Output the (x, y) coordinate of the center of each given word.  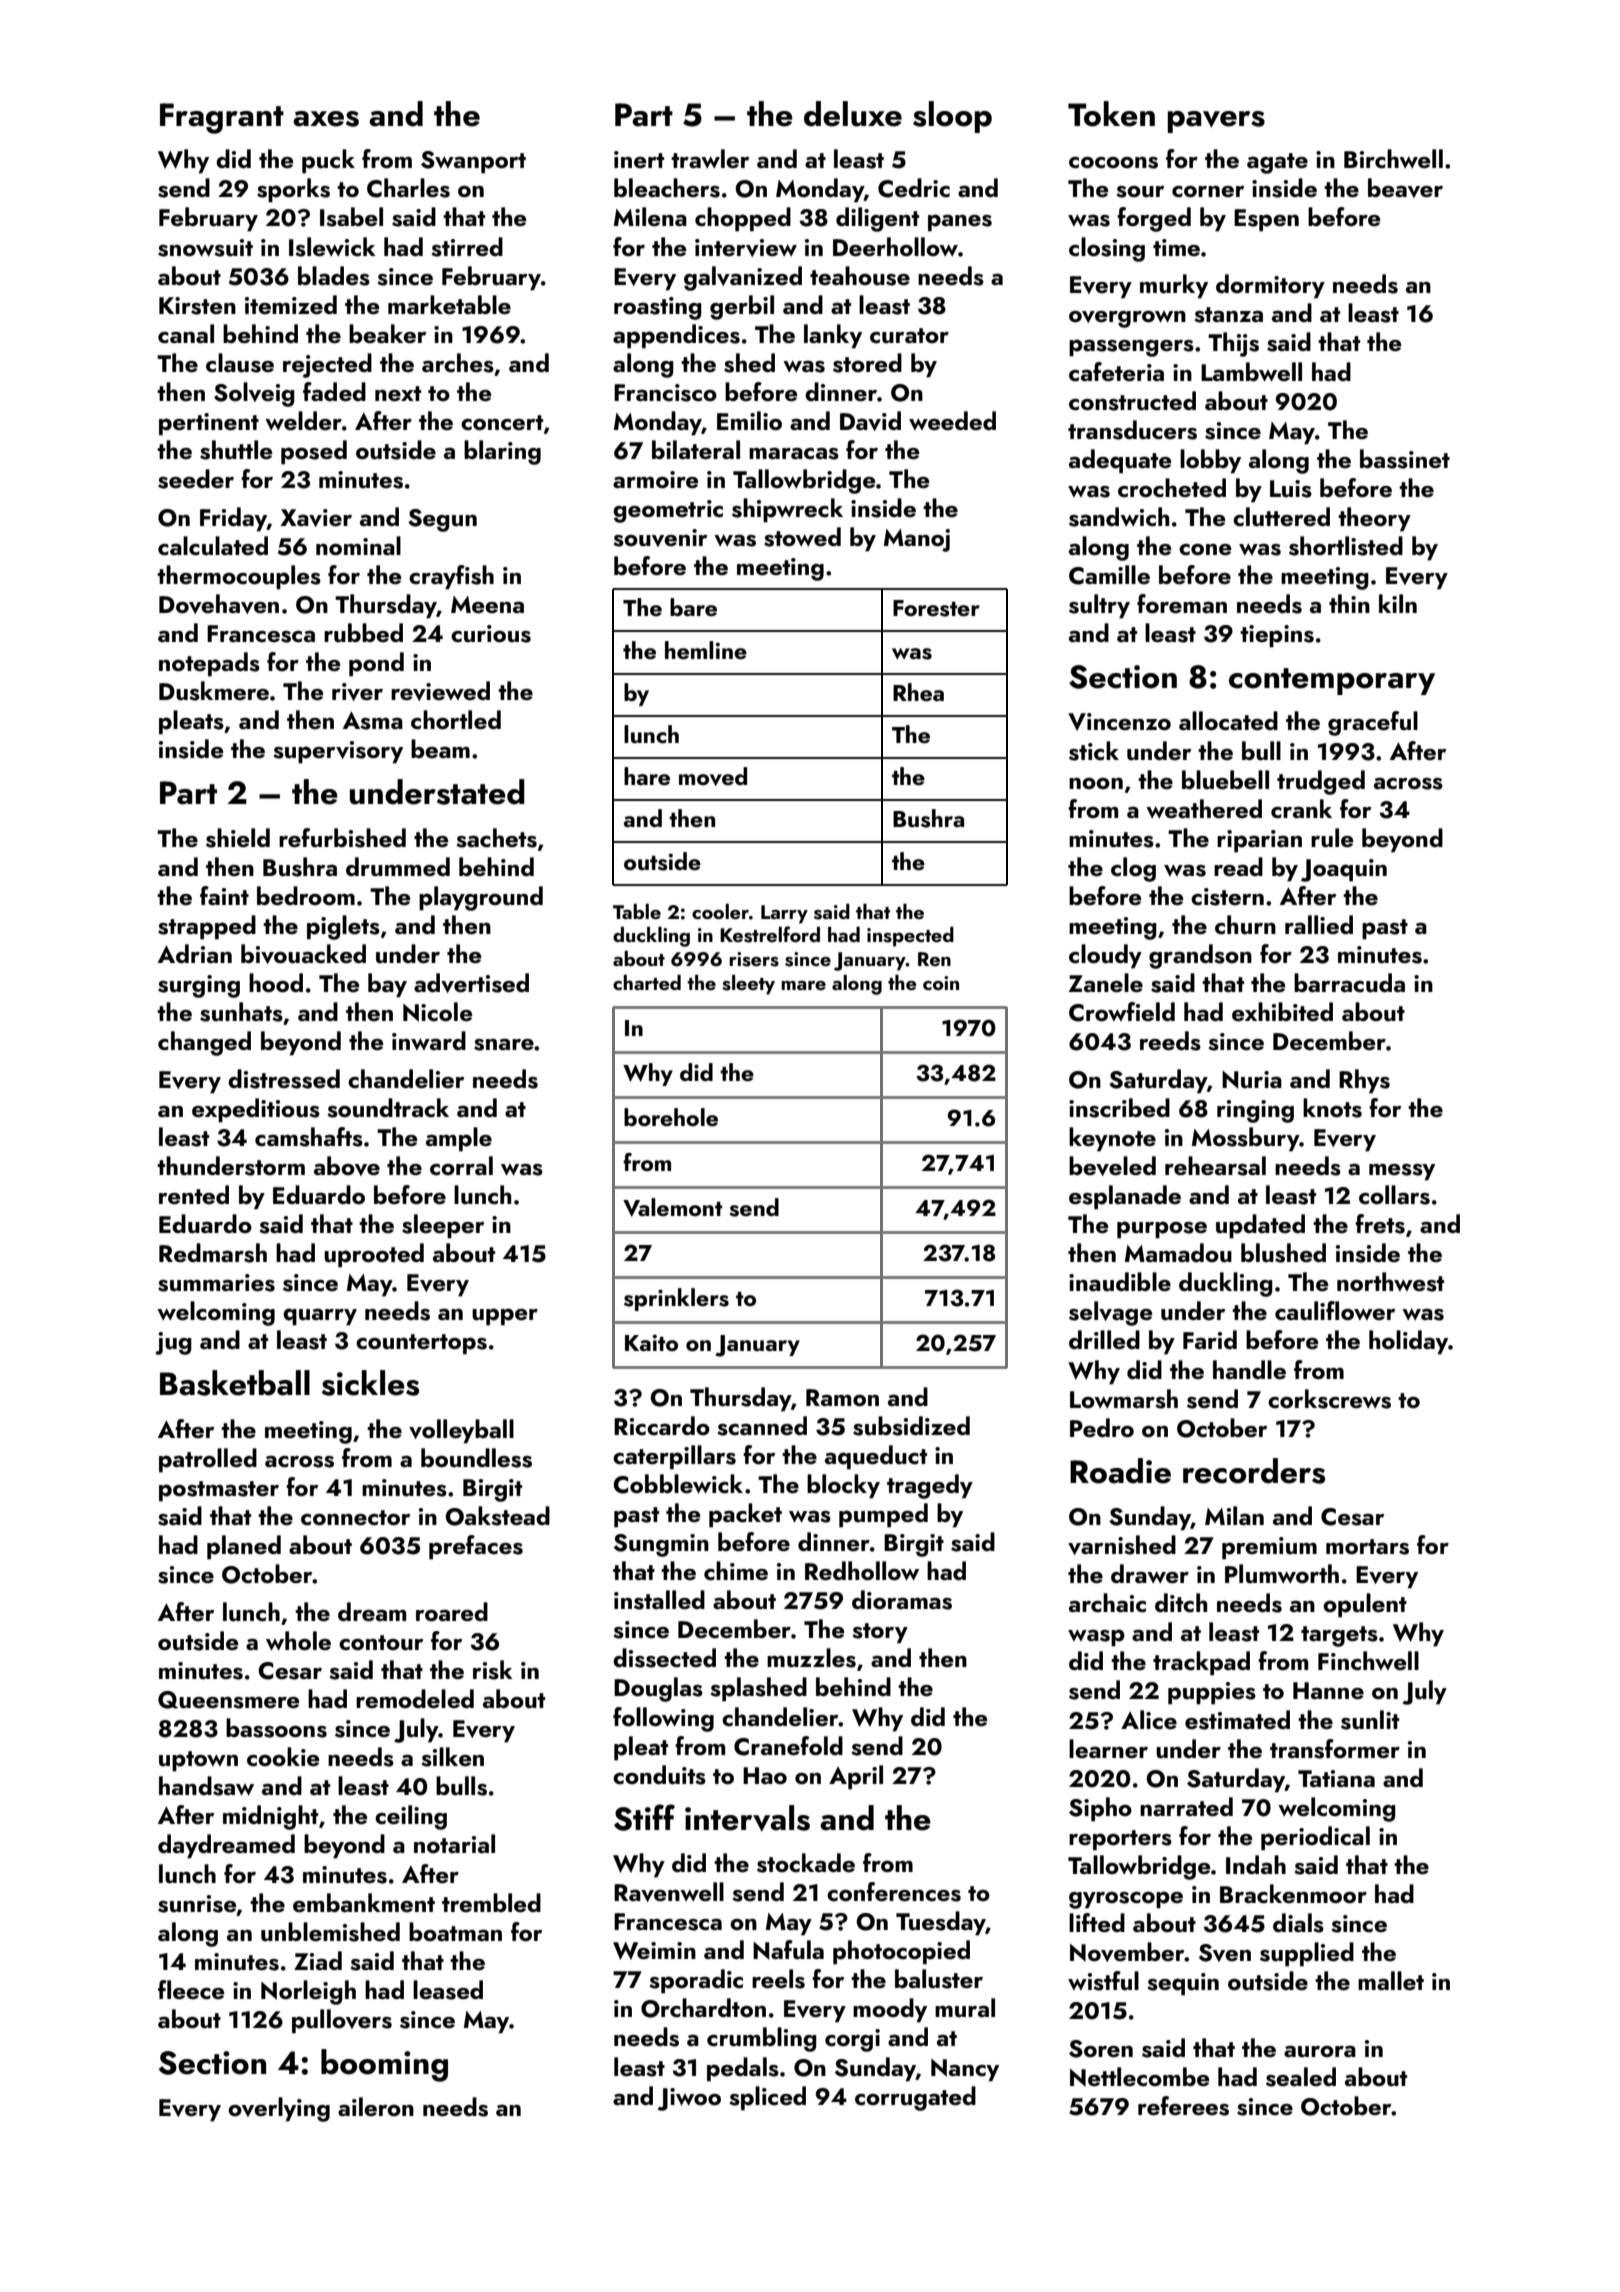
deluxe (853, 114)
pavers (1216, 122)
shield (238, 838)
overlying (279, 2109)
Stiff (644, 1817)
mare (803, 985)
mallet (1391, 1980)
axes (326, 119)
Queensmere (229, 1700)
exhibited (1282, 1011)
